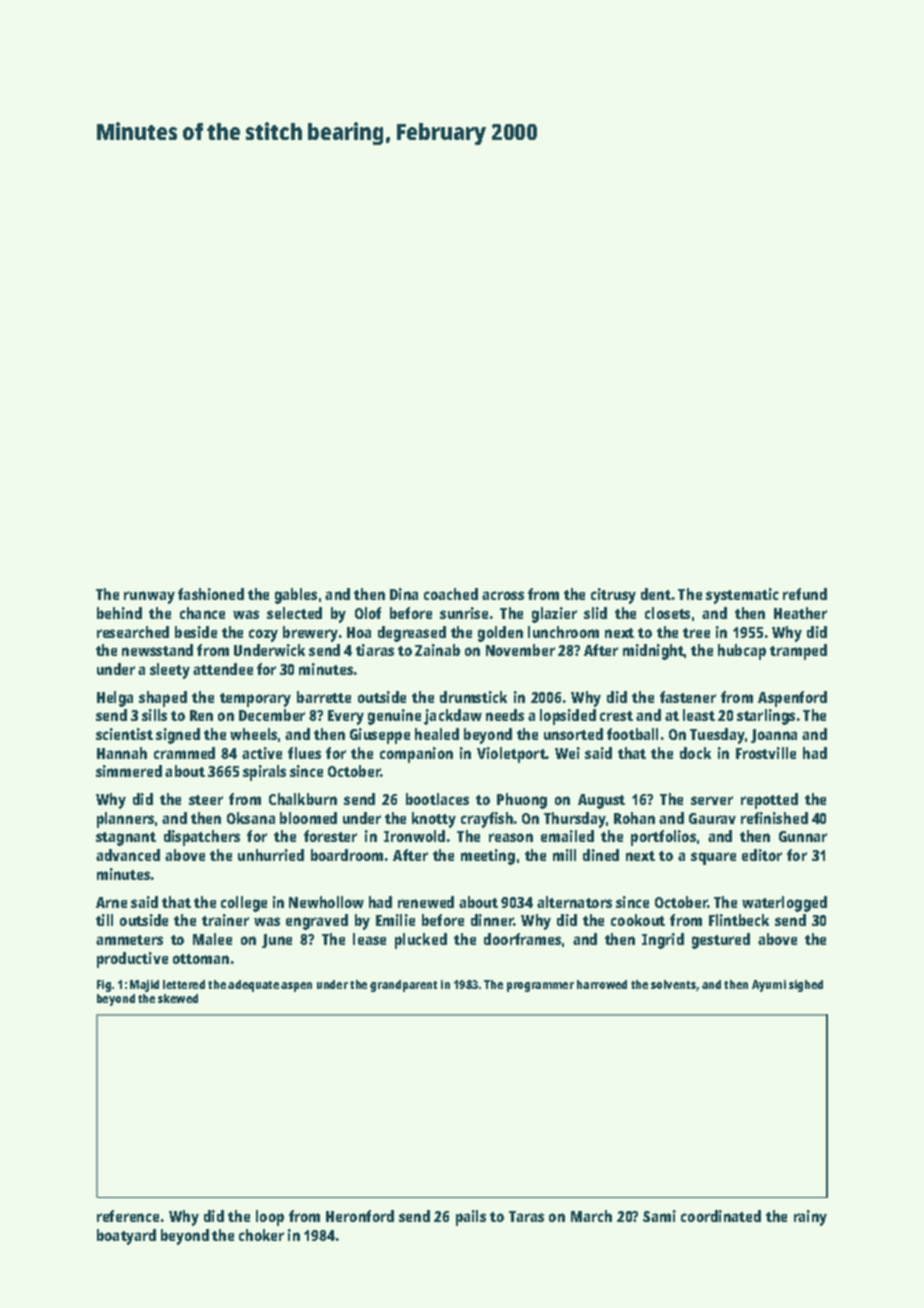  What do you see at coordinates (368, 613) in the page?
I see `Olof` at bounding box center [368, 613].
